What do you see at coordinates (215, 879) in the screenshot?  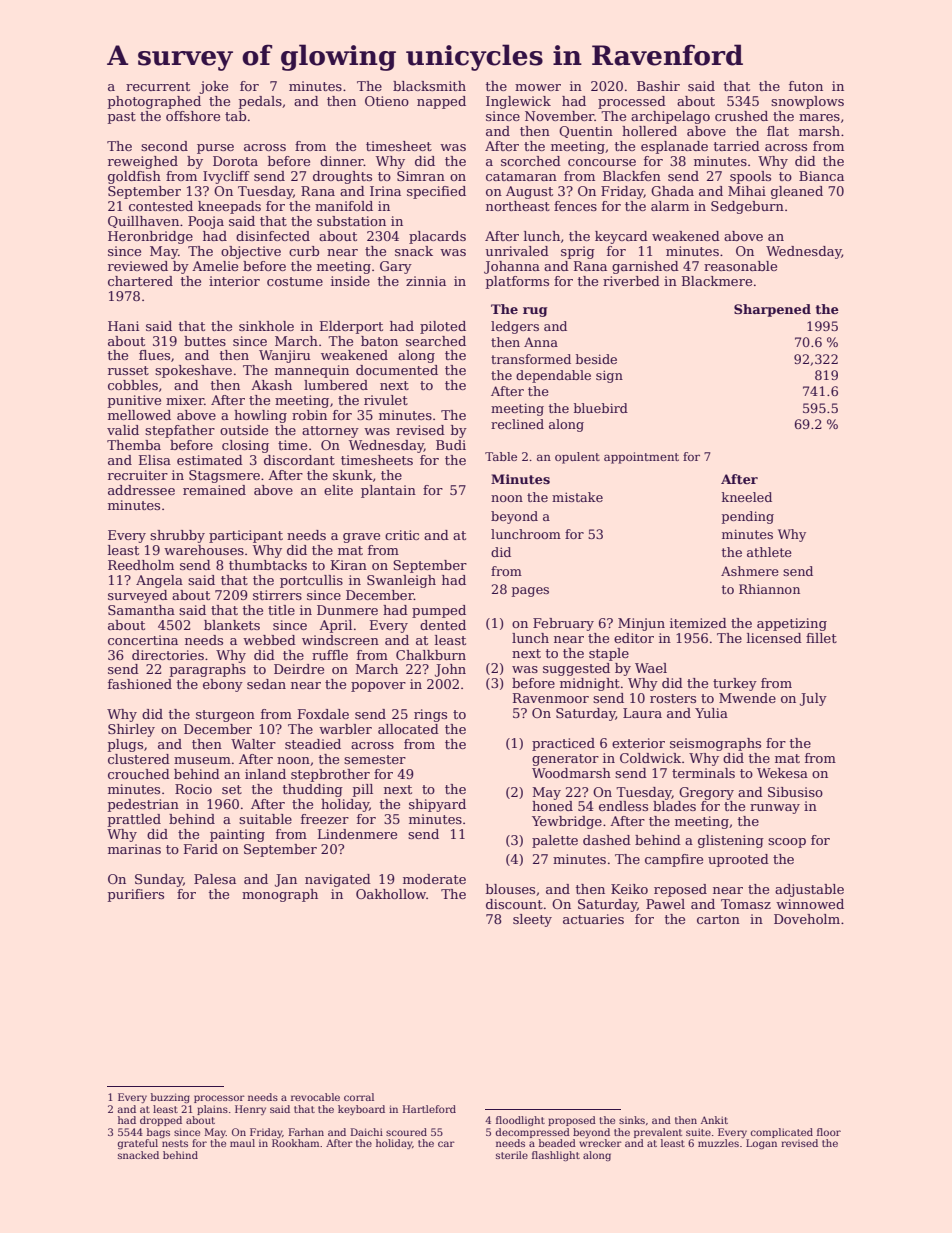 I see `Palesa` at bounding box center [215, 879].
